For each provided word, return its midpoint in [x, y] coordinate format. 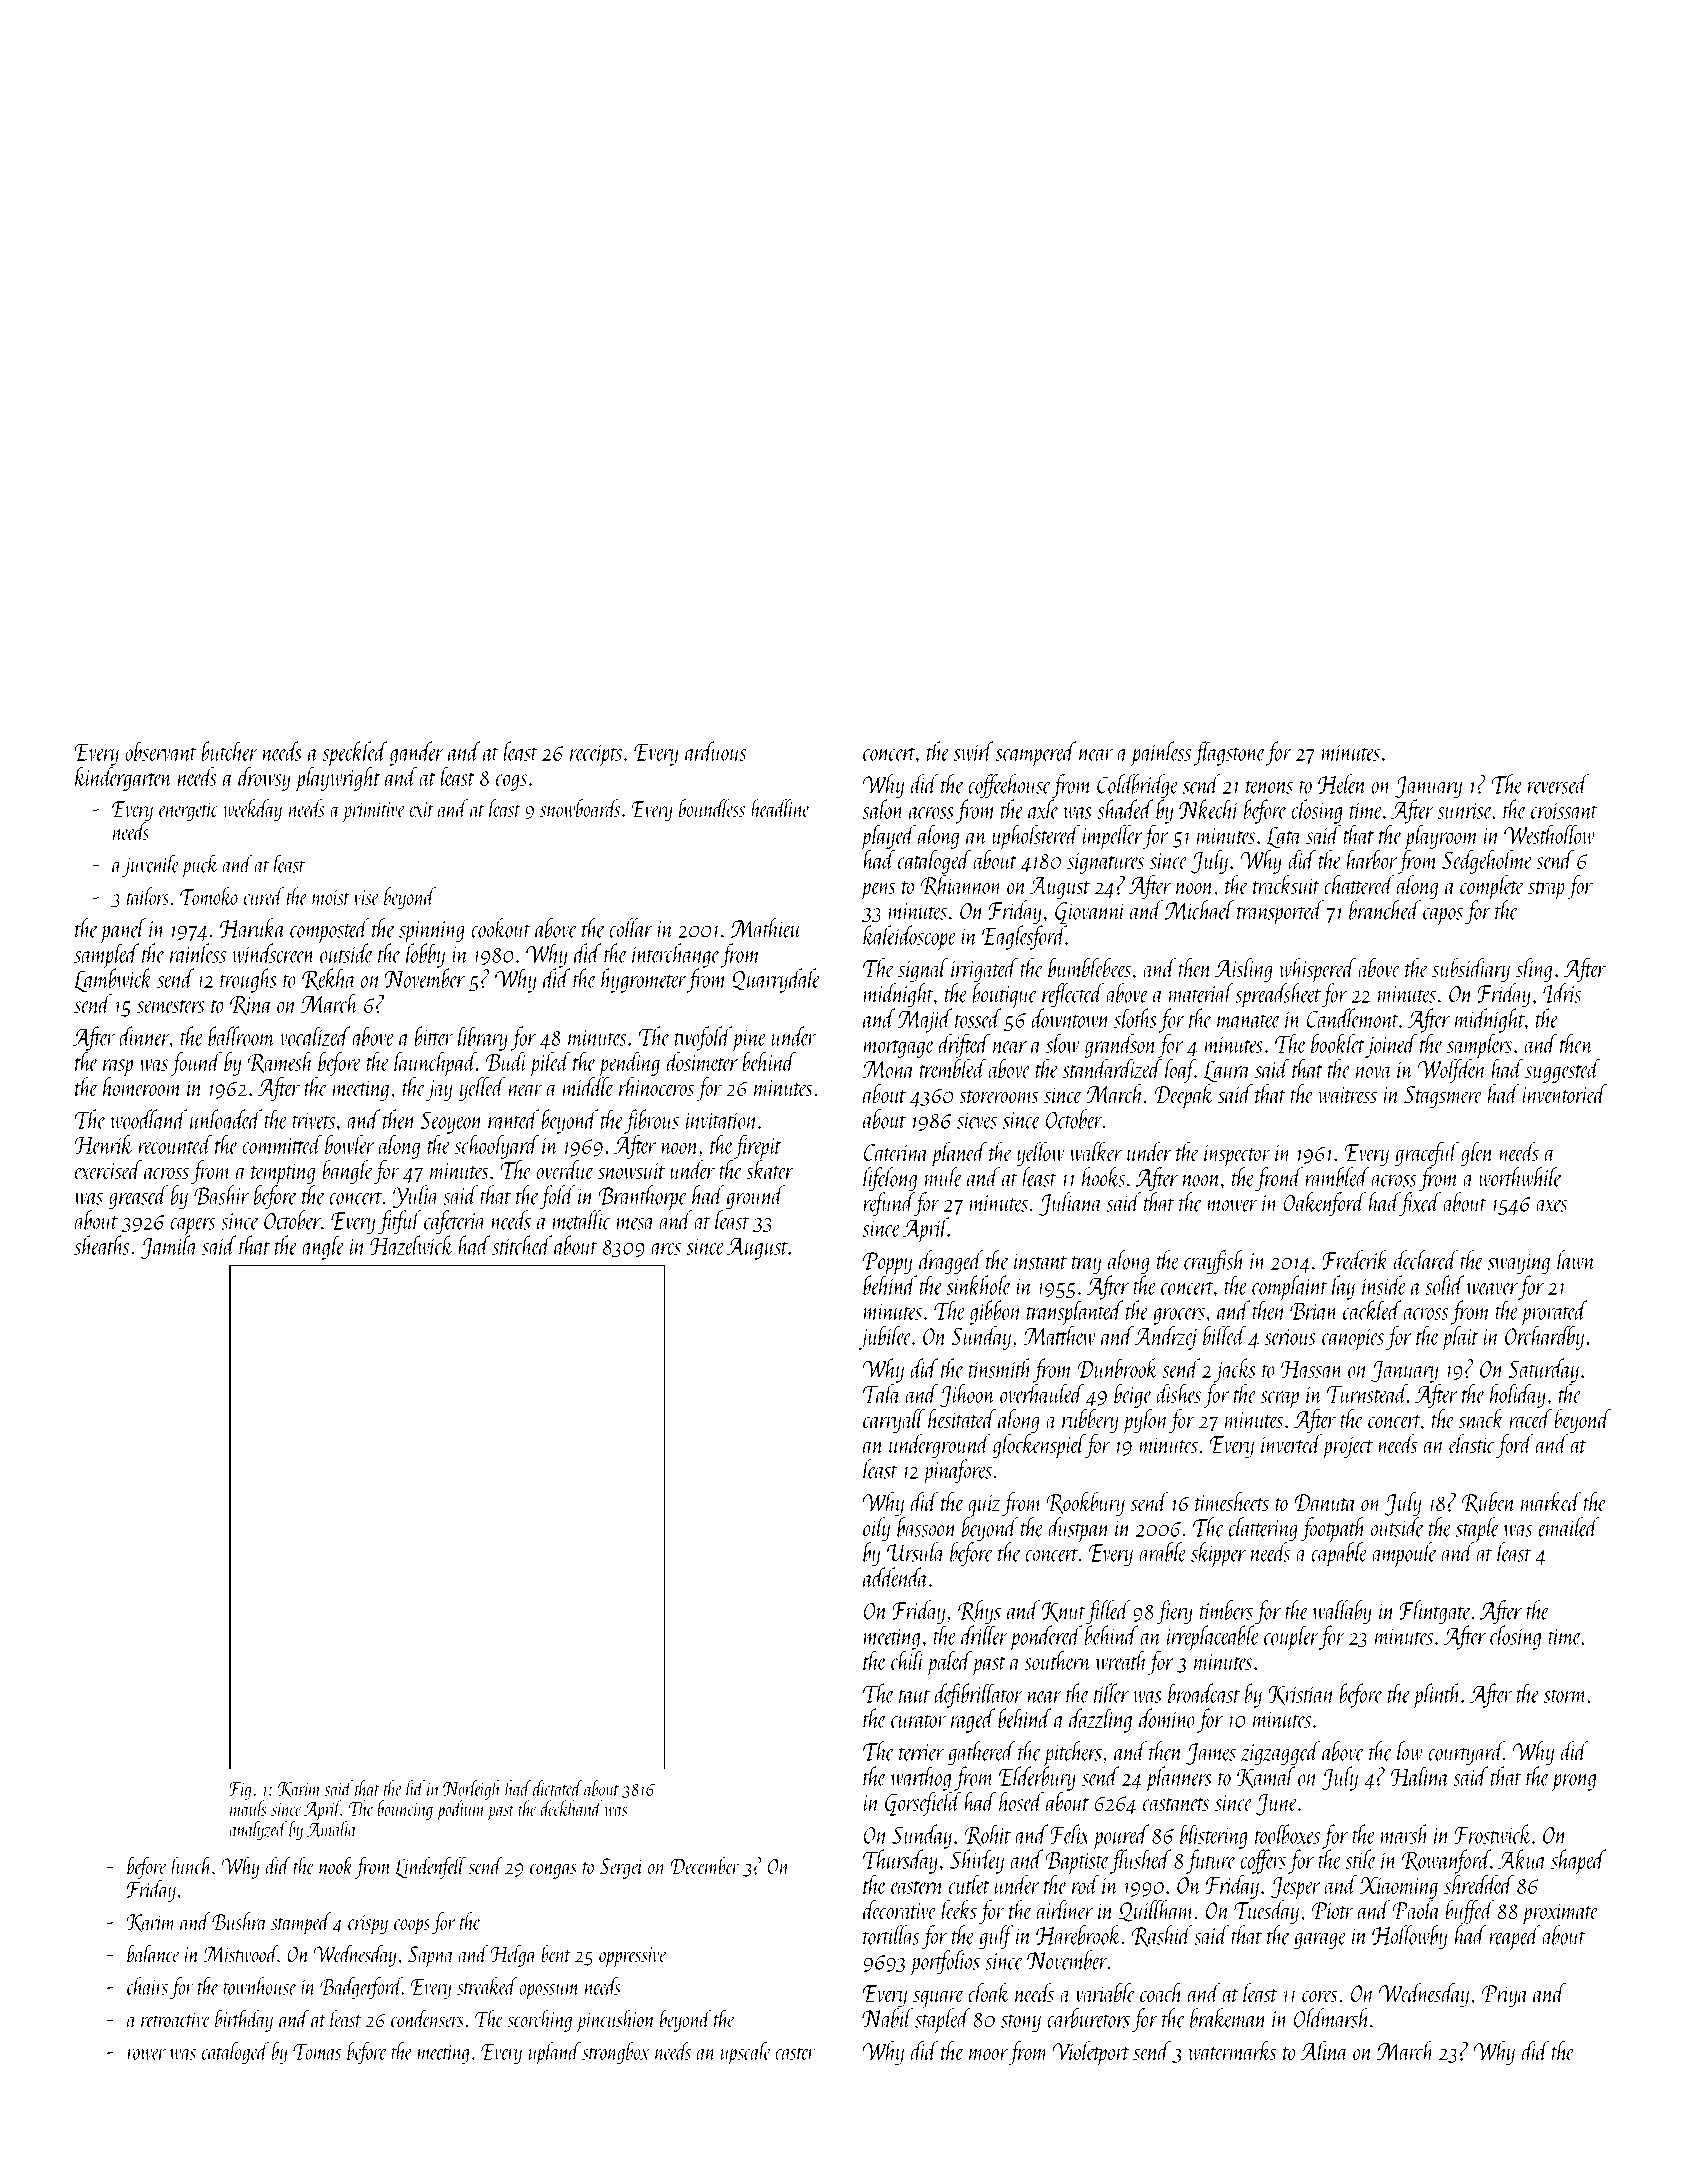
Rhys [979, 1612]
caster [795, 2054]
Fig [240, 1791]
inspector [1237, 1156]
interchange [676, 955]
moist [331, 897]
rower [146, 2054]
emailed [1568, 1527]
